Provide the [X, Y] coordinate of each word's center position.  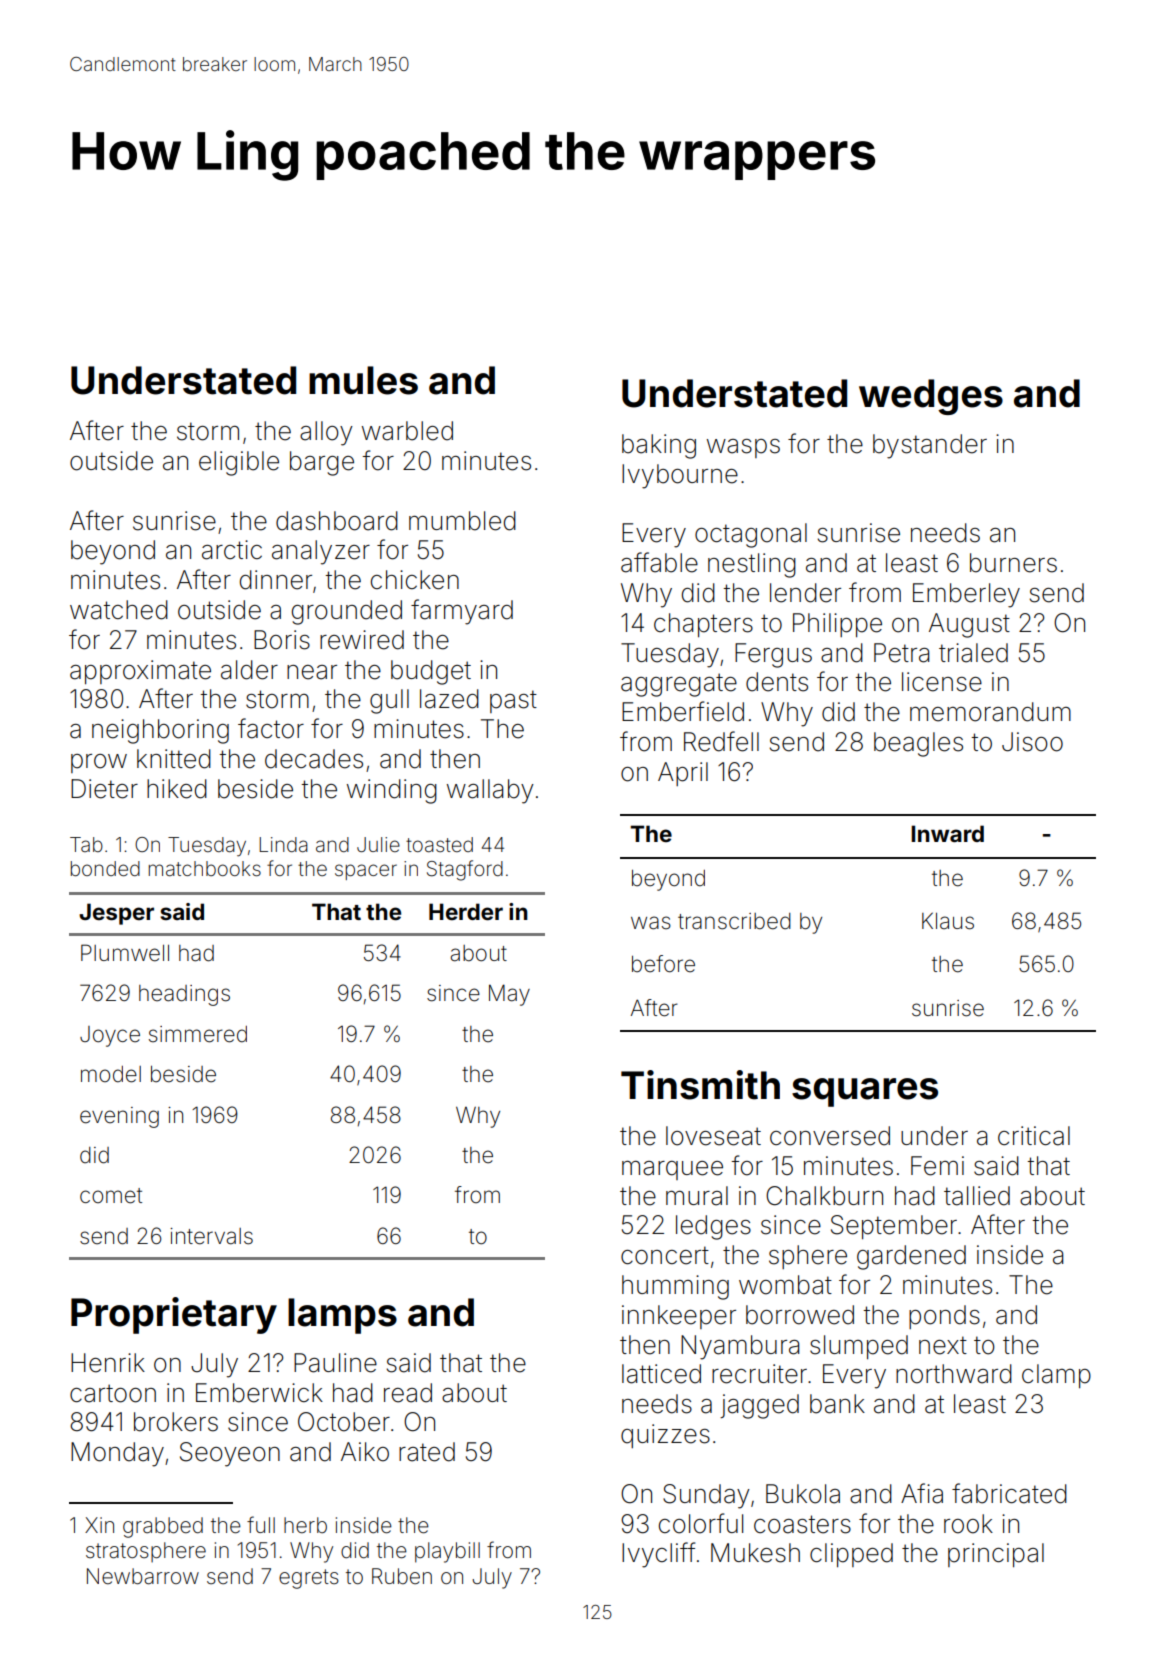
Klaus [948, 921]
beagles [918, 744]
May [509, 995]
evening [119, 1117]
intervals [211, 1236]
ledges [713, 1227]
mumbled [462, 521]
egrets [309, 1579]
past [513, 701]
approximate [140, 672]
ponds [944, 1317]
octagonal [751, 535]
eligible [239, 463]
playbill [447, 1552]
